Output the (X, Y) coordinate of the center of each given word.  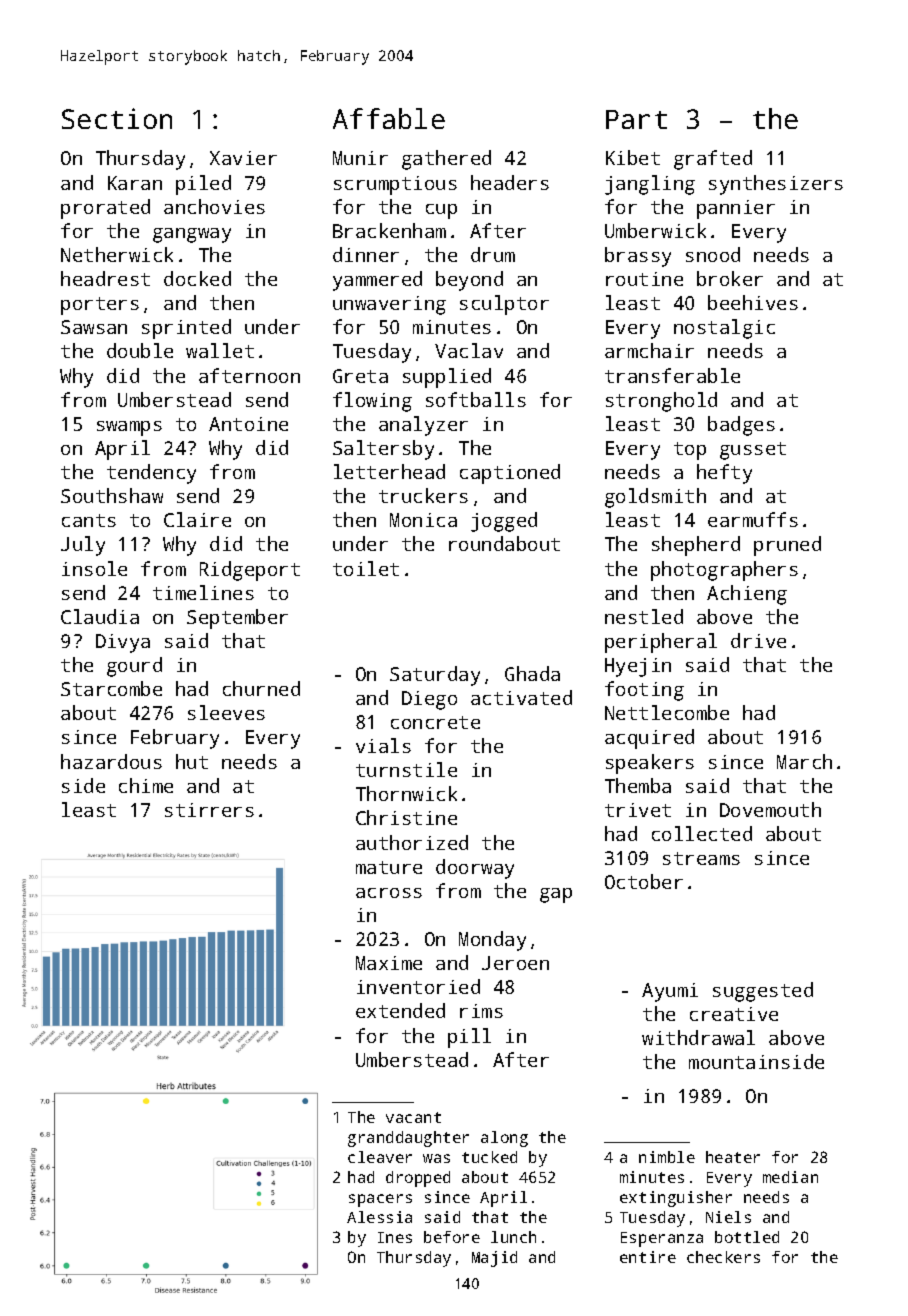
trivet (638, 810)
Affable (389, 118)
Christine (406, 817)
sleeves (226, 712)
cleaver (380, 1157)
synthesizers (776, 185)
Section (117, 118)
